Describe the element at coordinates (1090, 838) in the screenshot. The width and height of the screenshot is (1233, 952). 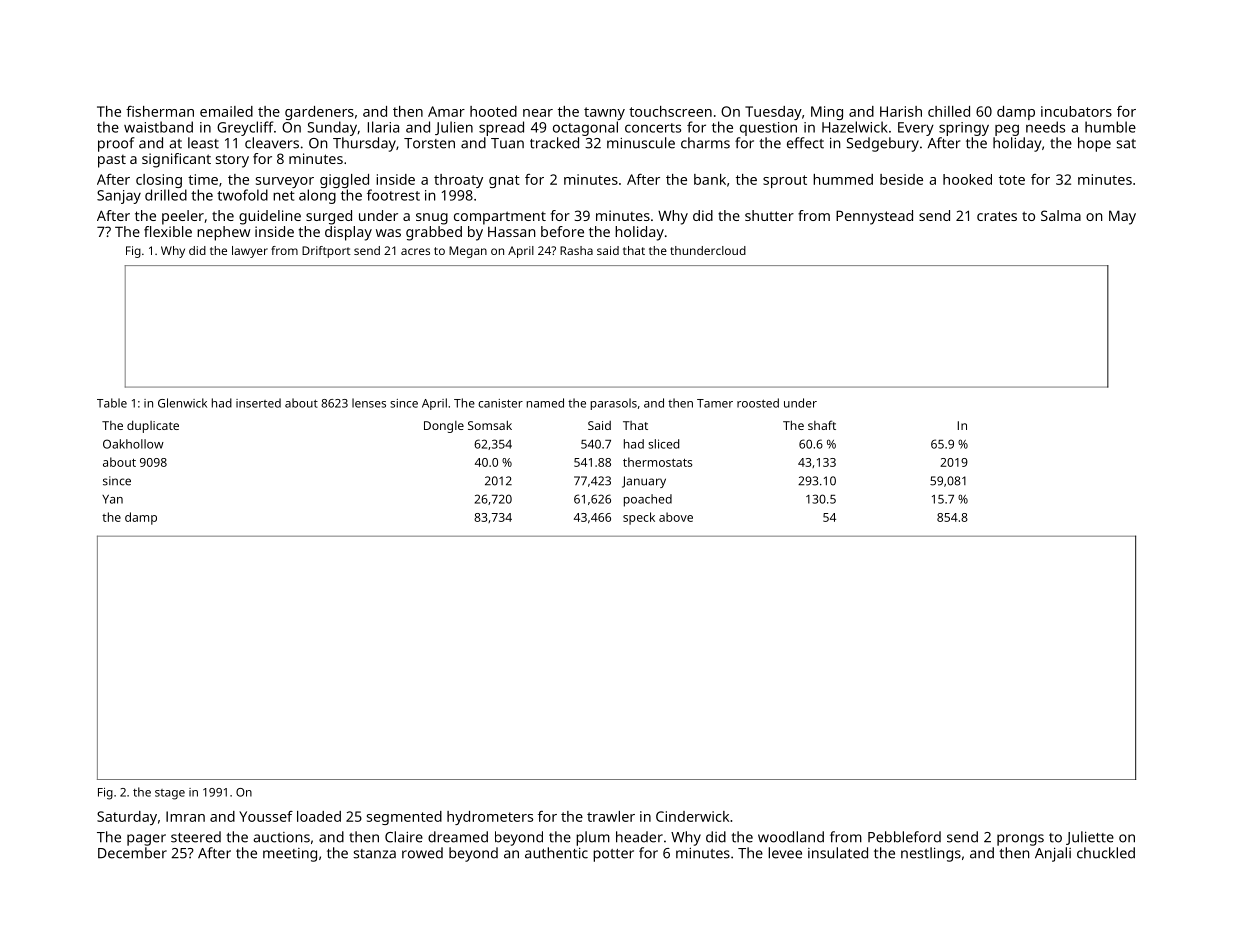
I see `Juliette` at that location.
